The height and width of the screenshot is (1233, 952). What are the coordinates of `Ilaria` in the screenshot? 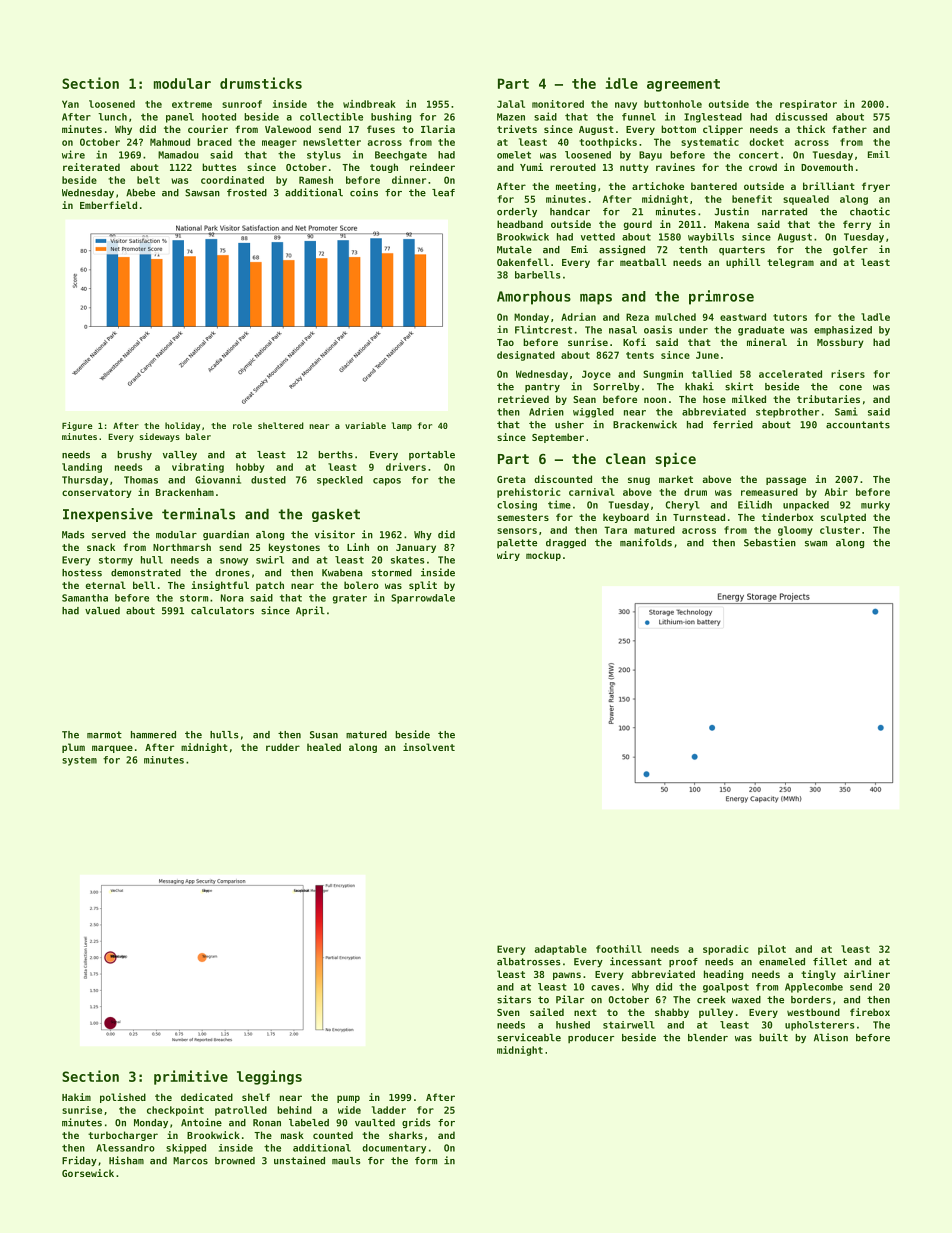 It's located at (438, 129).
